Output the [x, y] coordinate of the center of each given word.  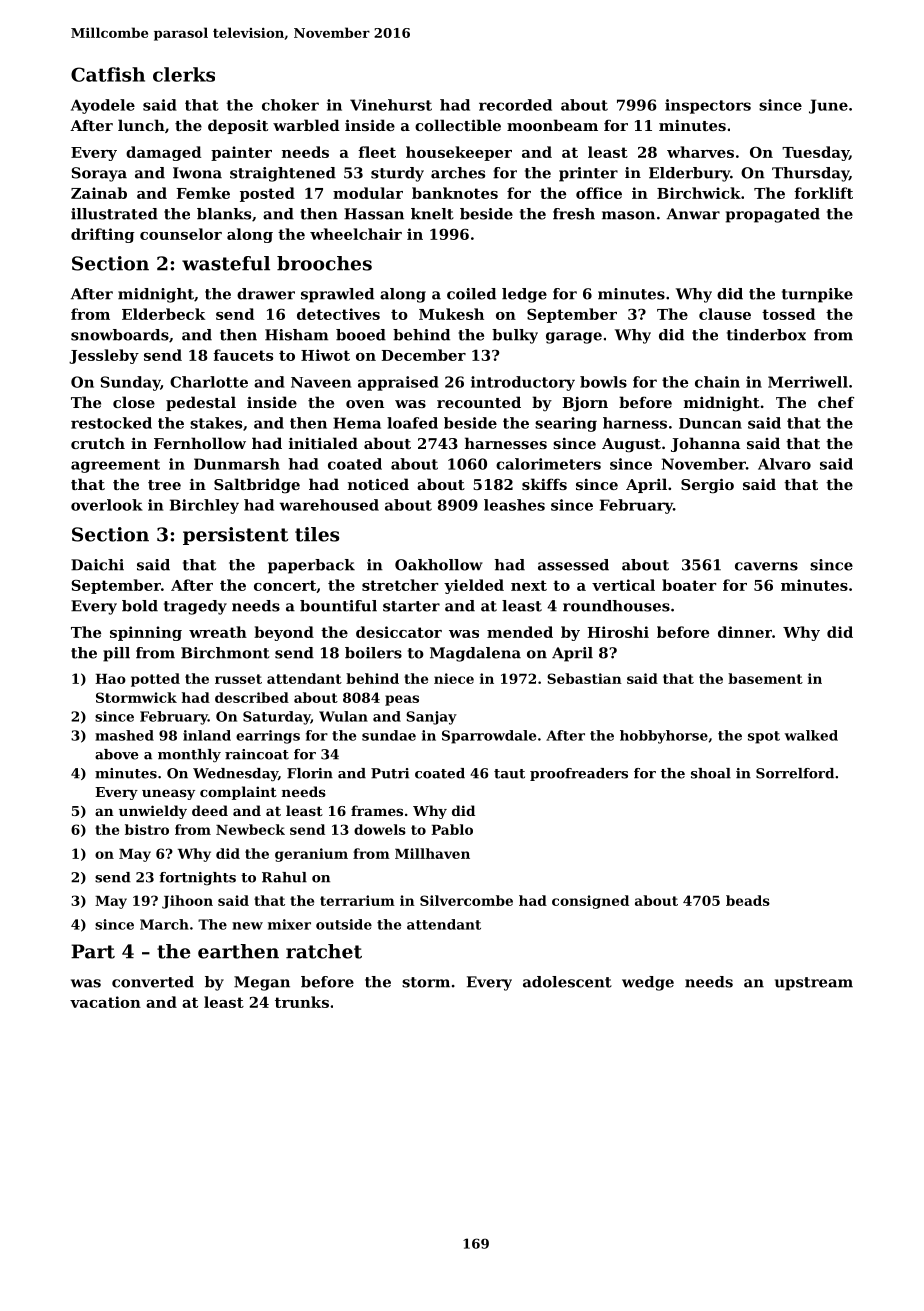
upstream [814, 984]
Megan [262, 983]
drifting [103, 235]
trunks [302, 1002]
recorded [515, 105]
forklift [823, 193]
